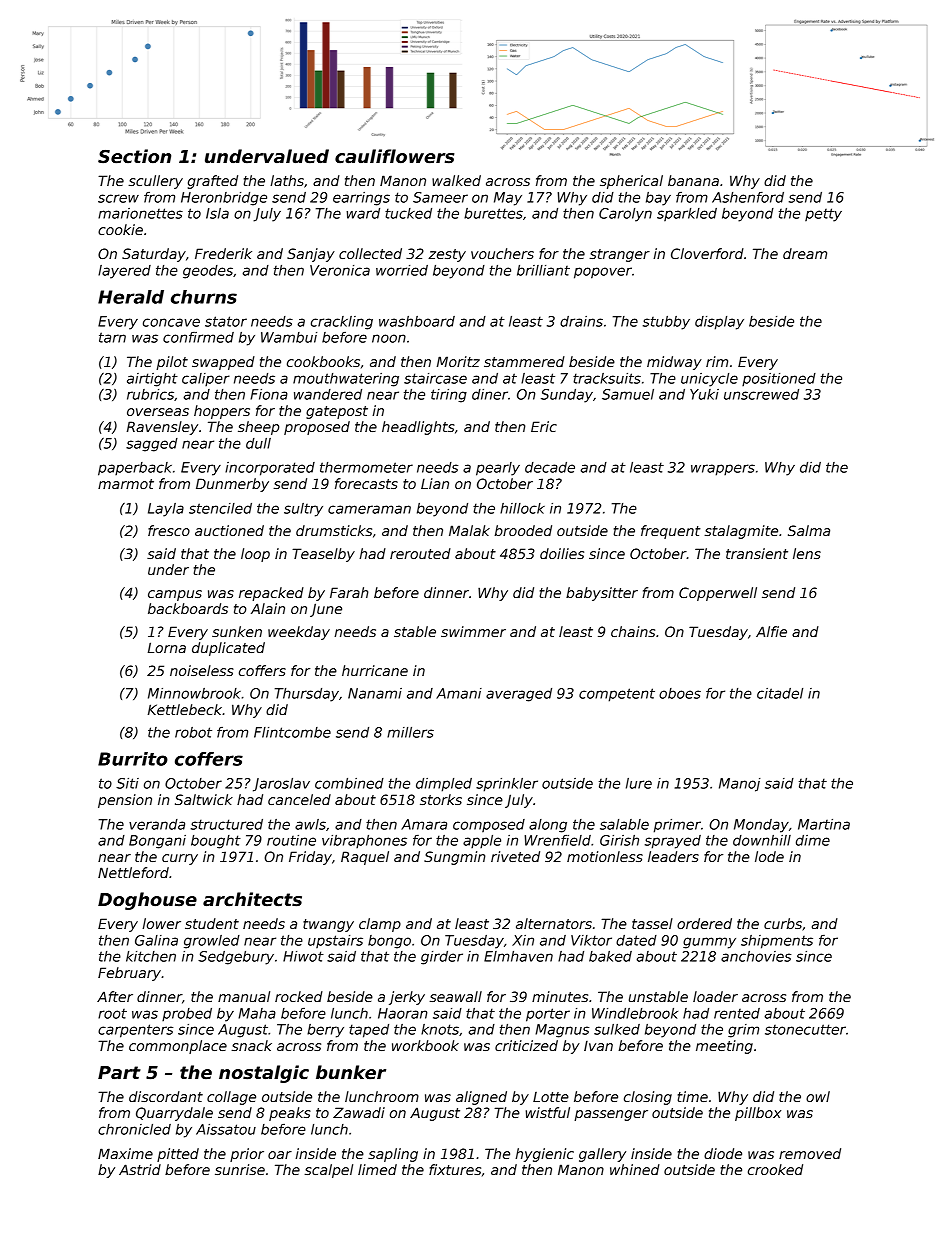  What do you see at coordinates (780, 693) in the image?
I see `citadel` at bounding box center [780, 693].
